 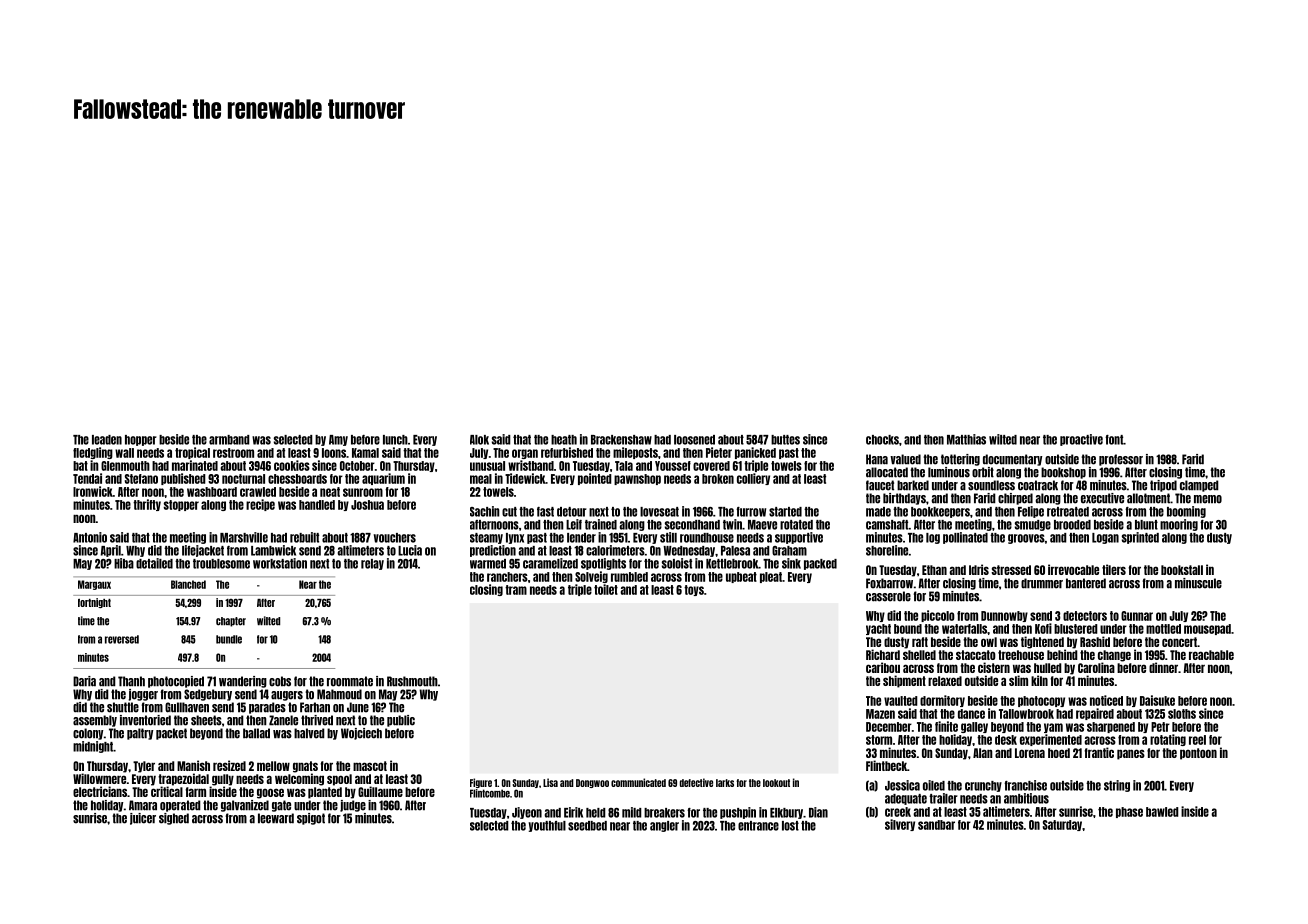 What do you see at coordinates (755, 453) in the document?
I see `panicked` at bounding box center [755, 453].
